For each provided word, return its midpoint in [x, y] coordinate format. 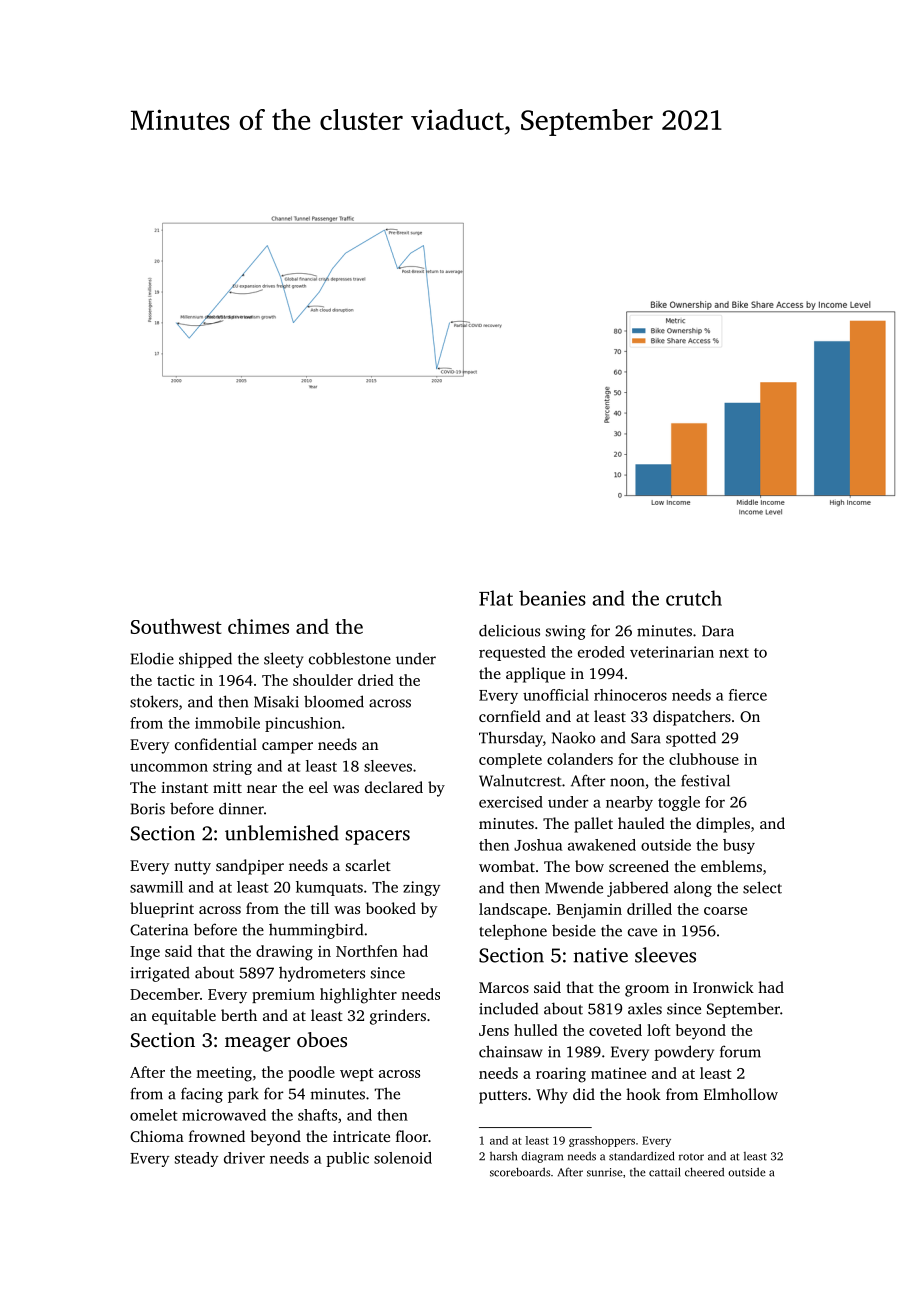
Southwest [176, 626]
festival [705, 780]
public [347, 1159]
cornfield [510, 716]
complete [510, 760]
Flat [496, 598]
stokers [154, 701]
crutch [694, 598]
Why [552, 1096]
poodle [311, 1073]
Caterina [159, 930]
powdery [684, 1053]
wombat [507, 866]
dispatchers [692, 718]
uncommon [169, 767]
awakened [602, 845]
